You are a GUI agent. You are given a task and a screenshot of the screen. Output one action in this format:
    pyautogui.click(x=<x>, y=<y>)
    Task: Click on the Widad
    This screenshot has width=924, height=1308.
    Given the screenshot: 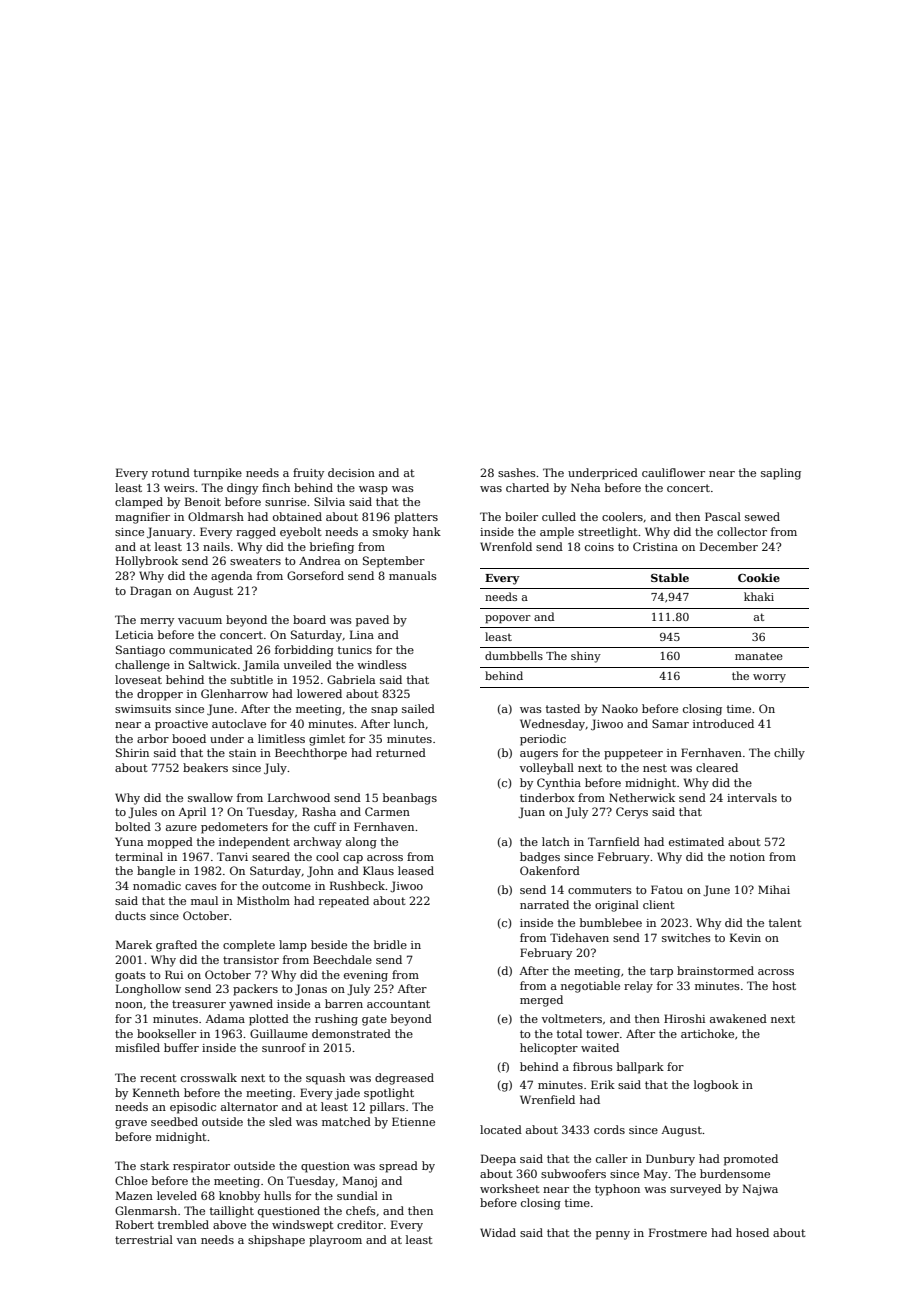 What is the action you would take?
    pyautogui.click(x=498, y=1232)
